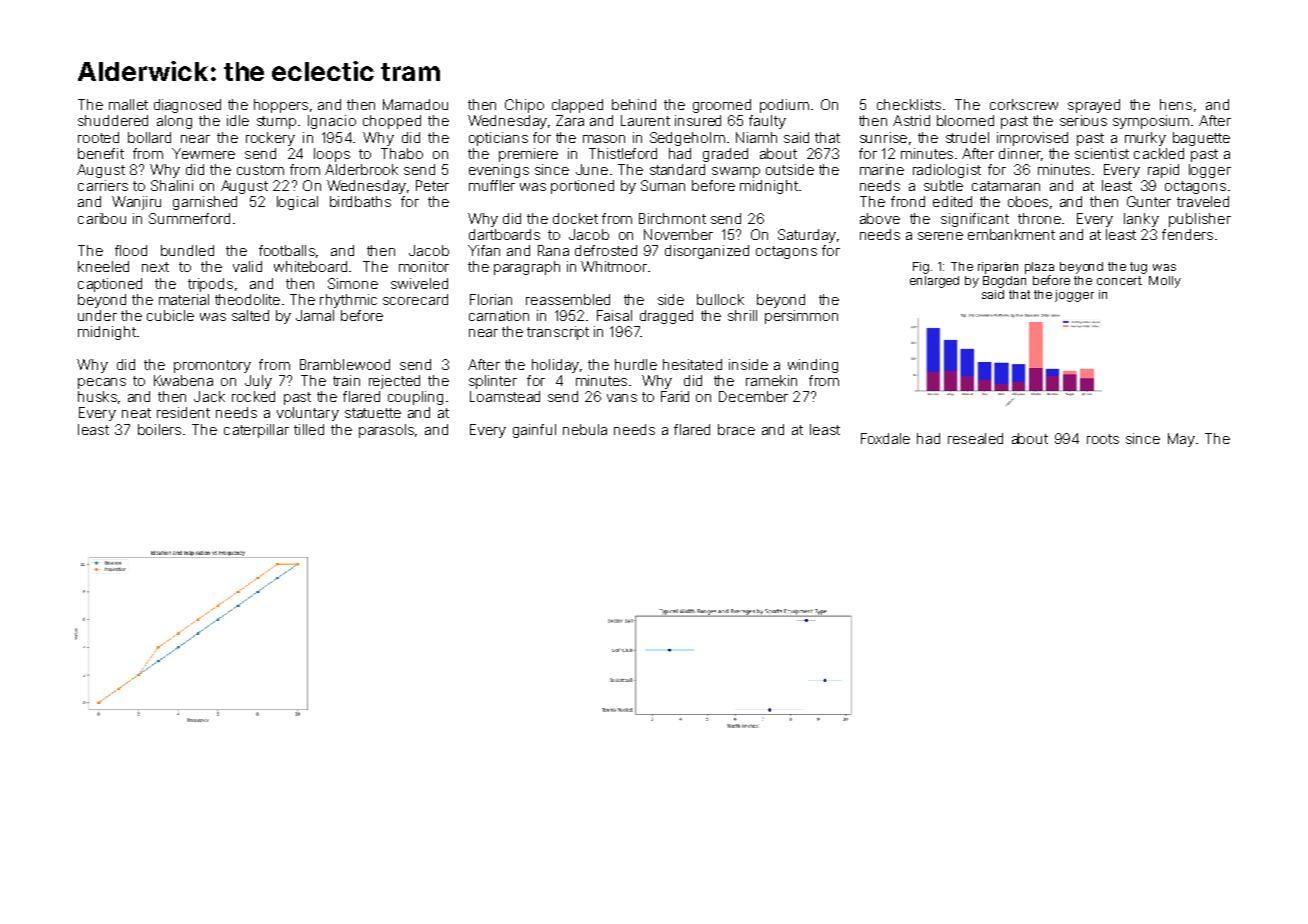  What do you see at coordinates (606, 250) in the page?
I see `defrosted` at bounding box center [606, 250].
